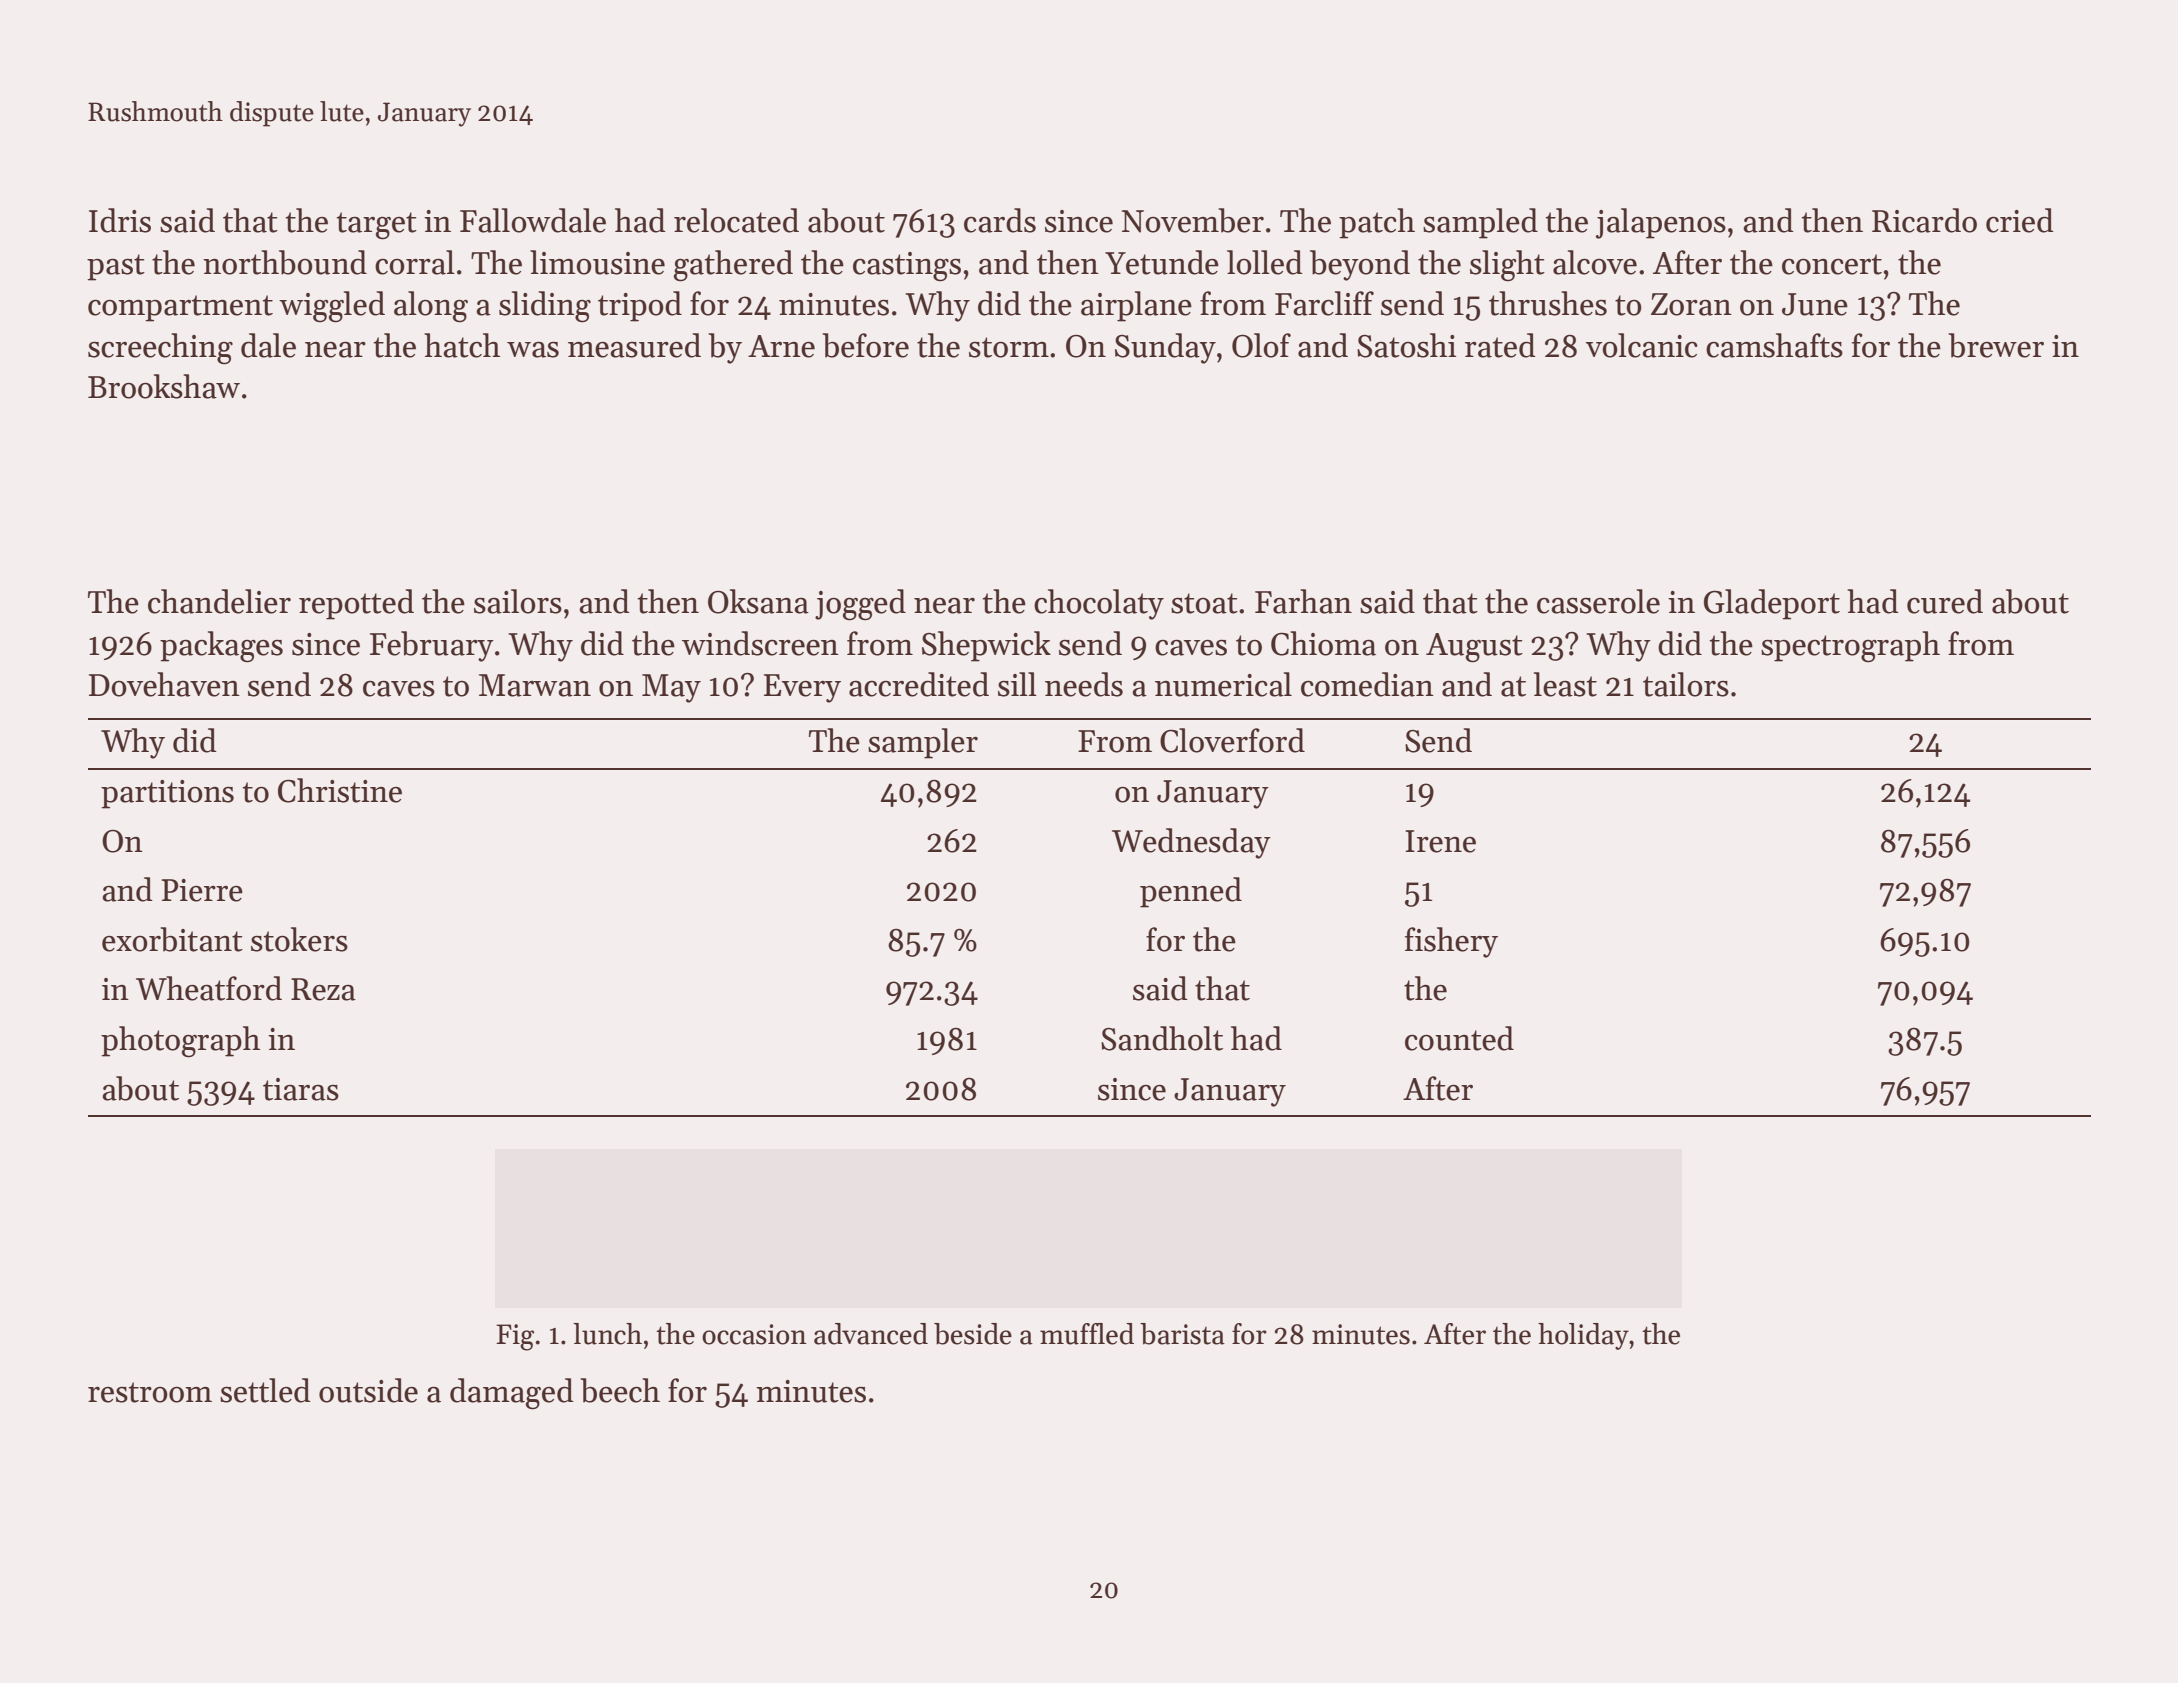 The height and width of the image is (1683, 2178). I want to click on damaged, so click(512, 1394).
